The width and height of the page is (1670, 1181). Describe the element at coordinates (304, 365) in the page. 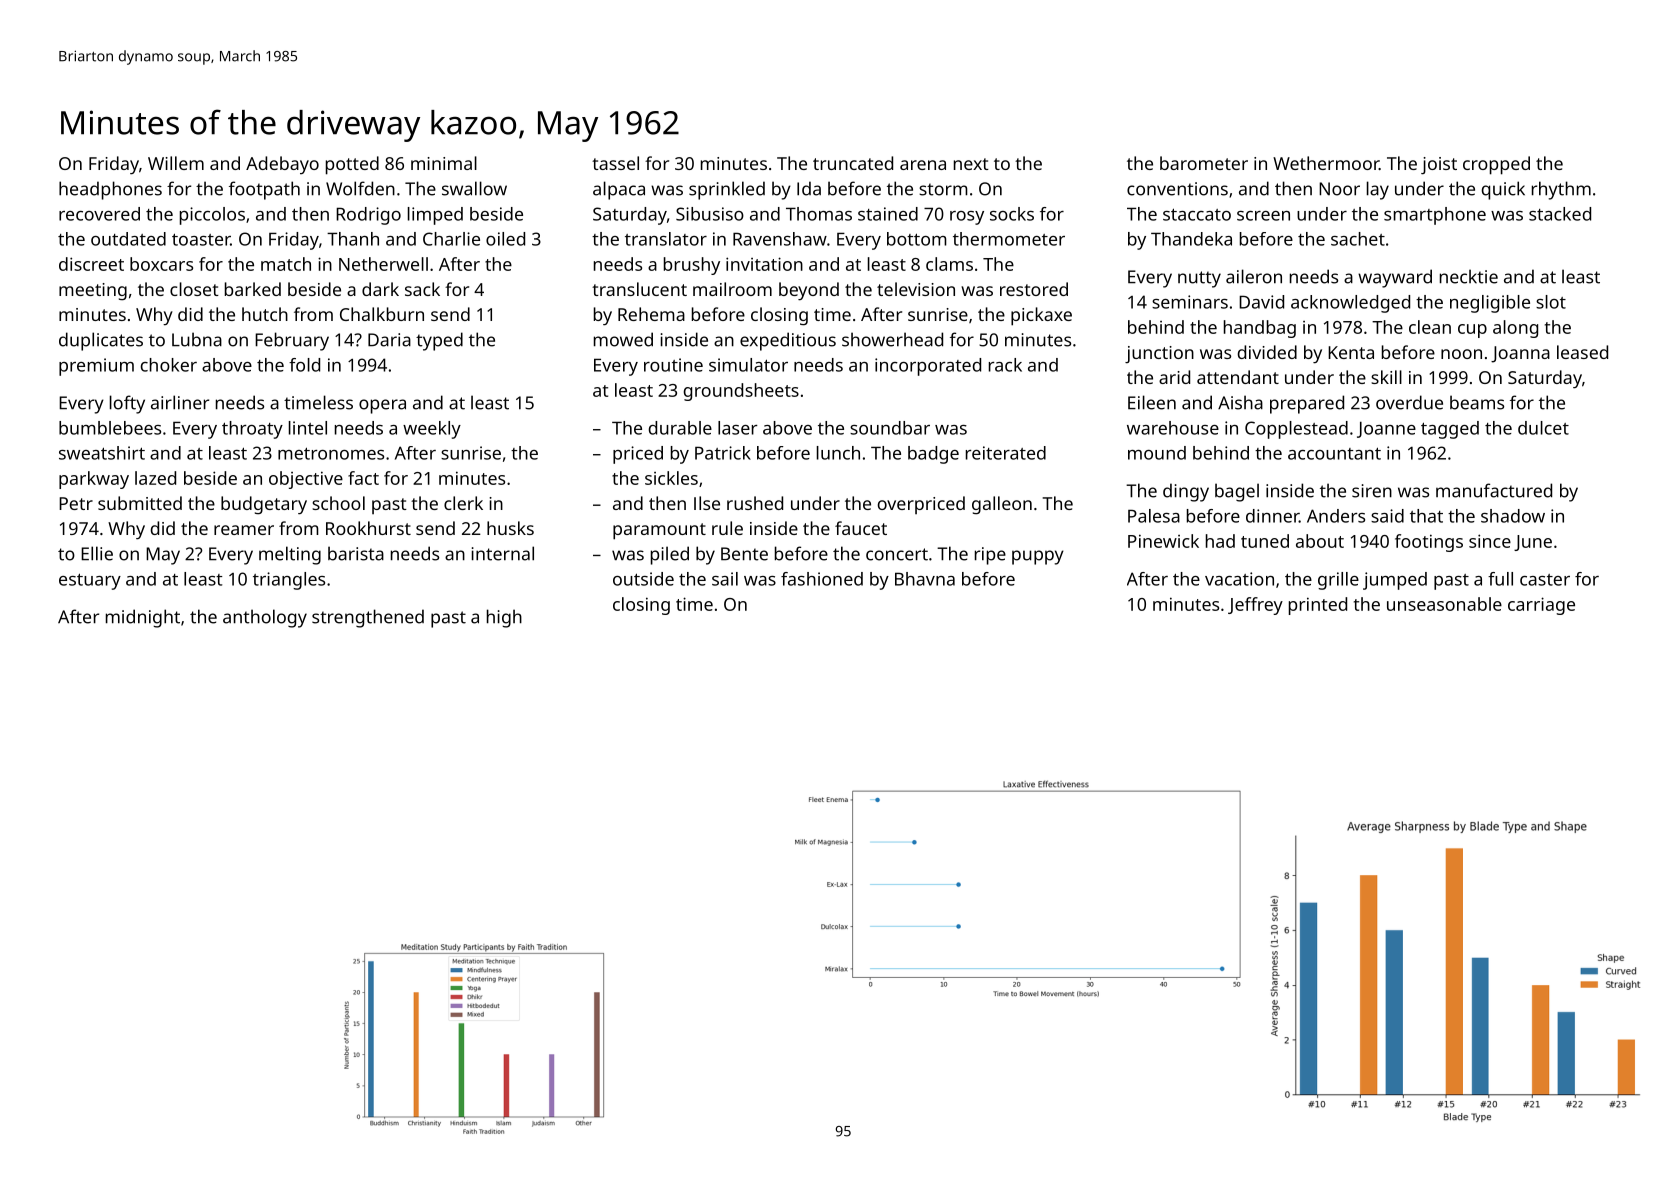

I see `fold` at that location.
